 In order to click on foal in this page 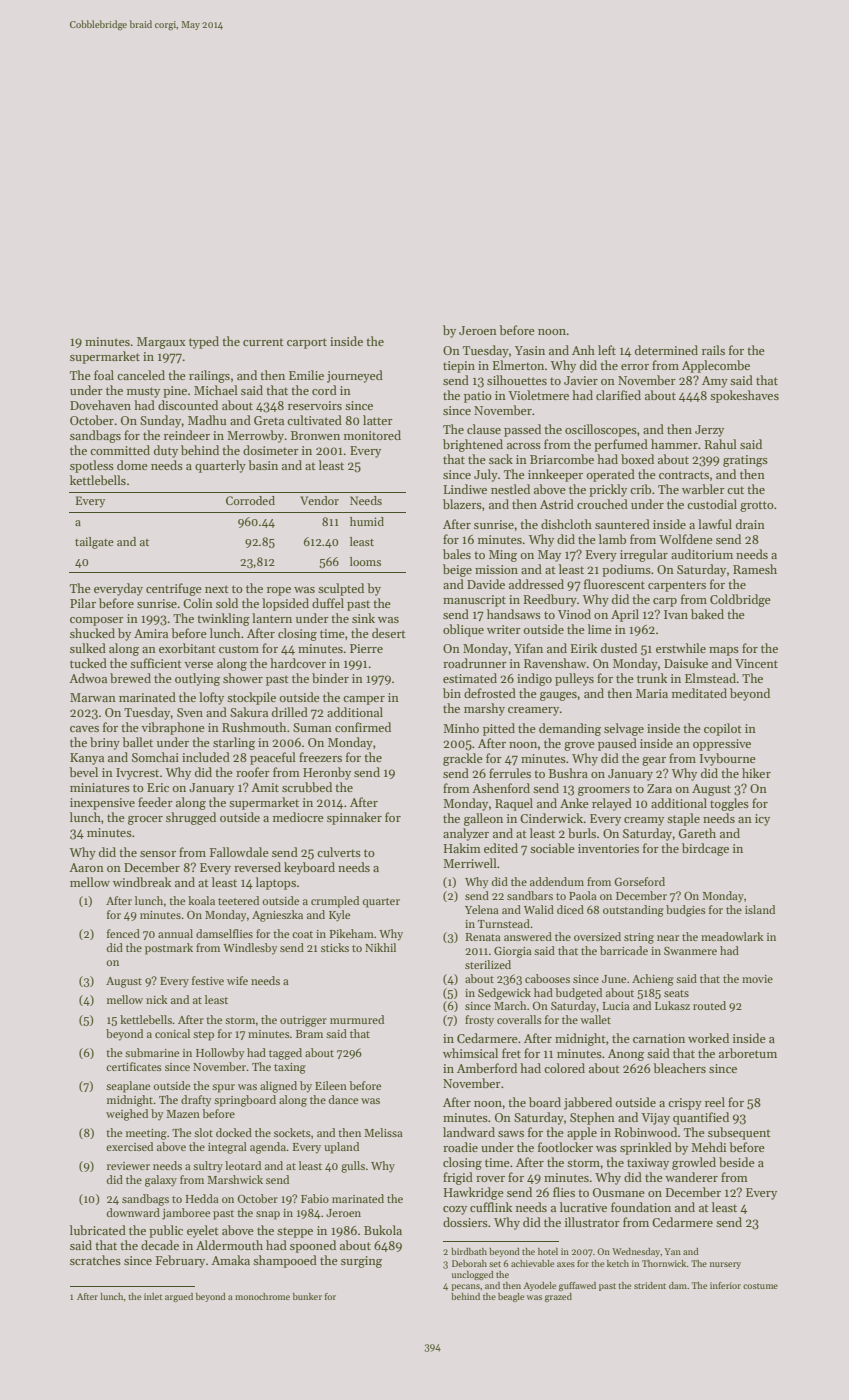, I will do `click(104, 375)`.
